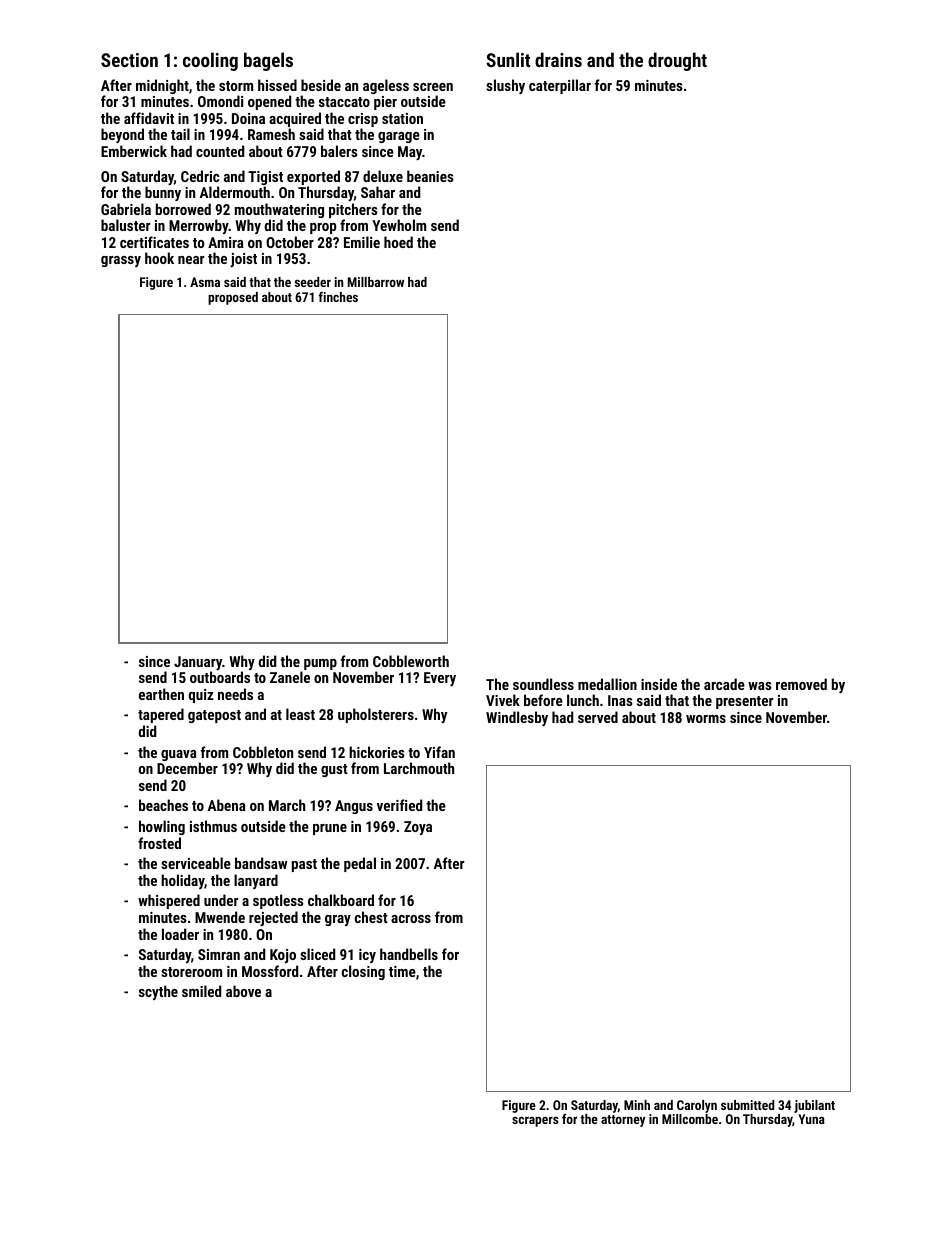  What do you see at coordinates (724, 684) in the screenshot?
I see `arcade` at bounding box center [724, 684].
